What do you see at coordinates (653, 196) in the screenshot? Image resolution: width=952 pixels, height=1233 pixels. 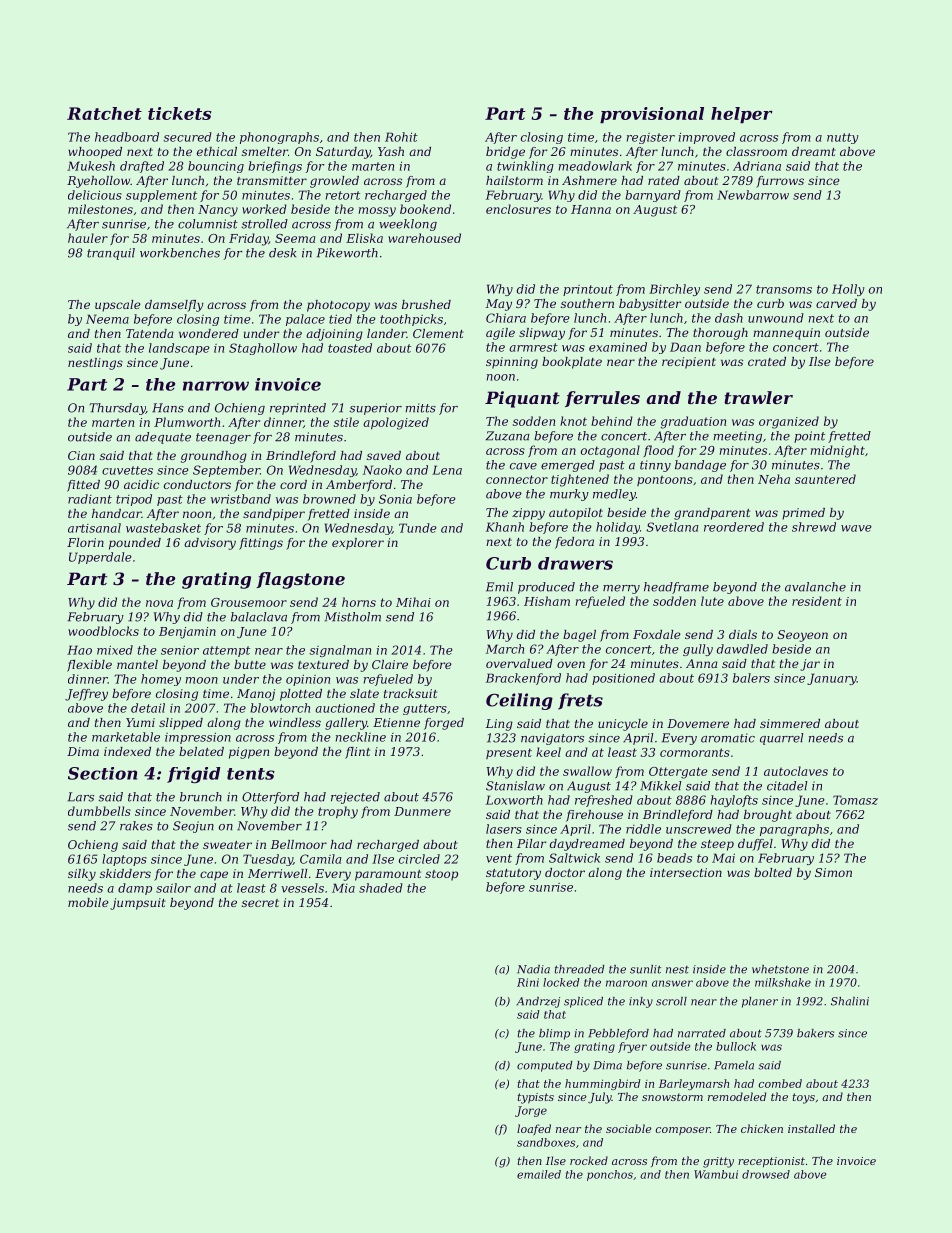 I see `barnyard` at bounding box center [653, 196].
